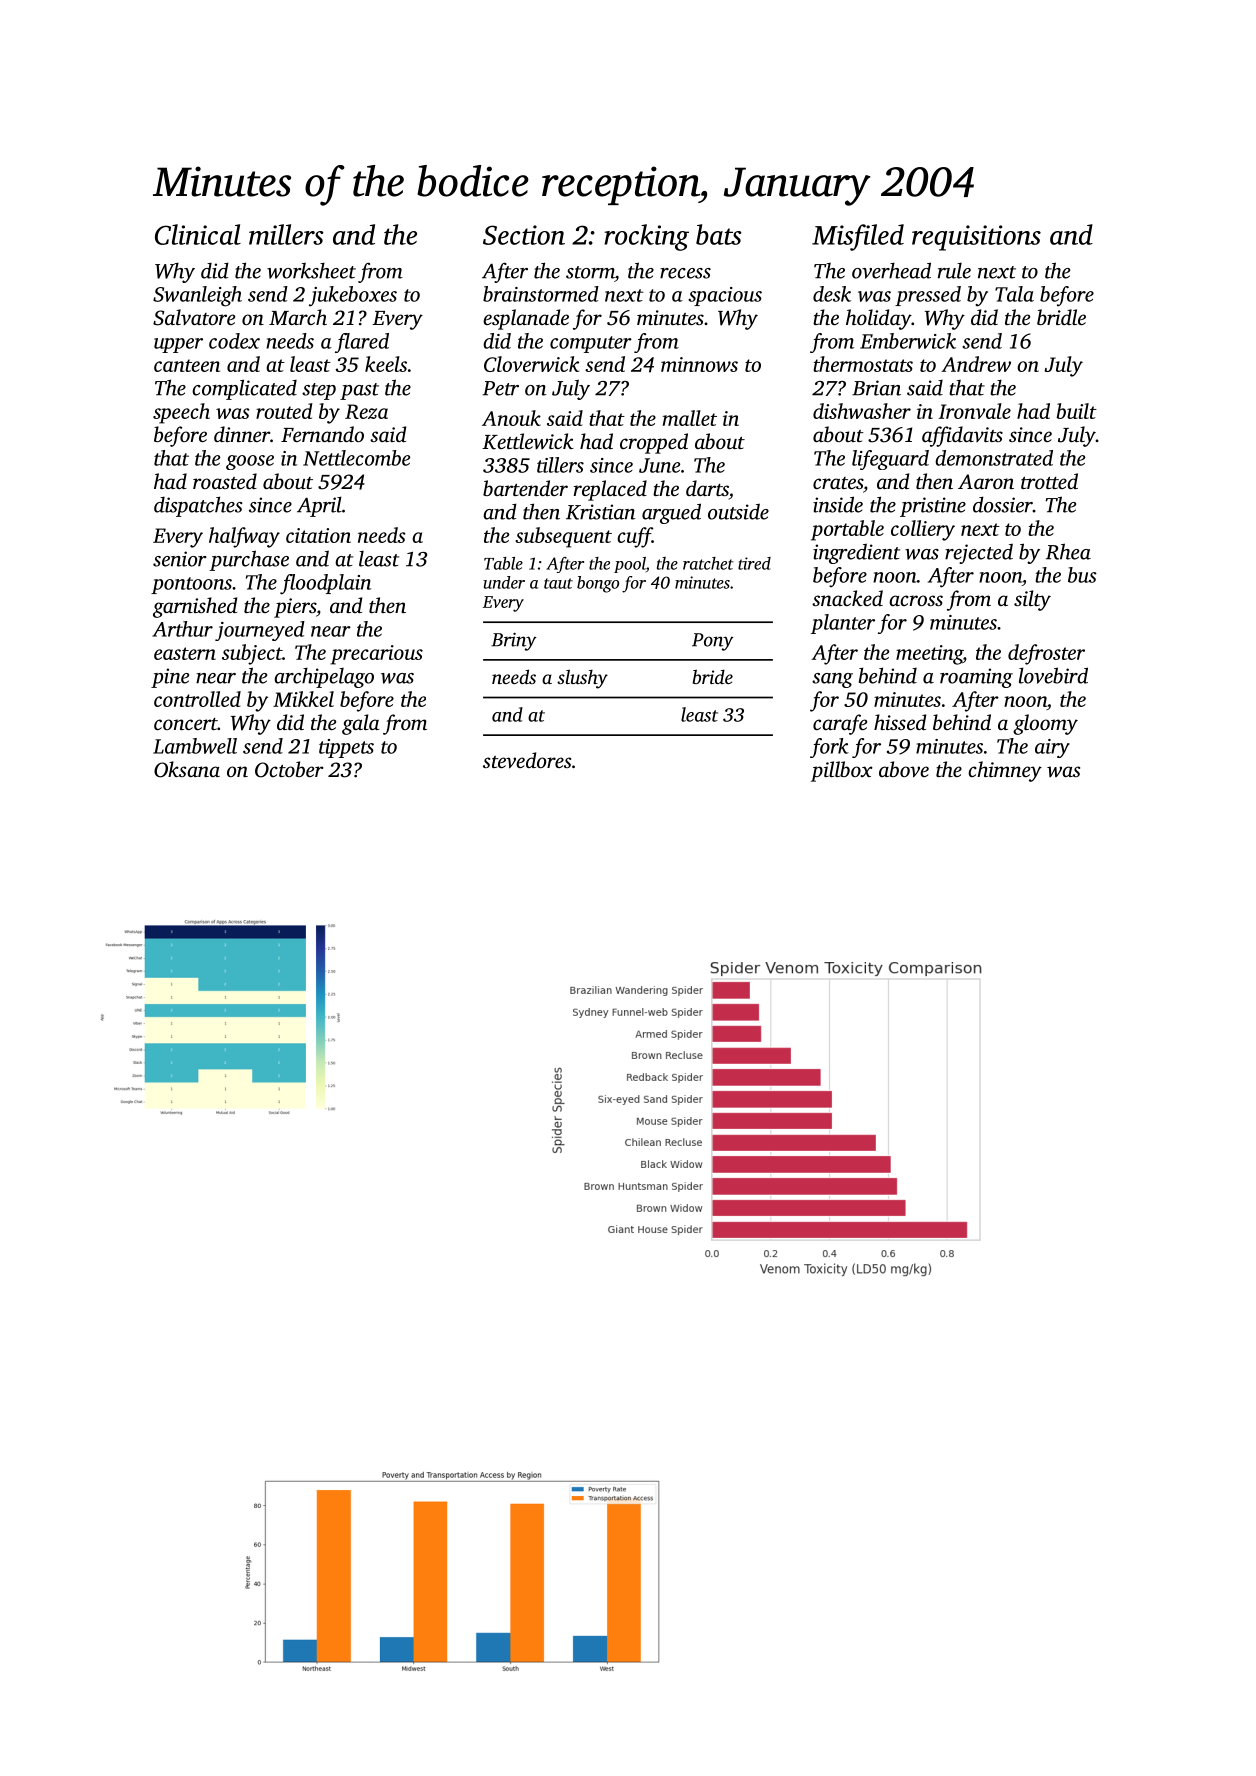 This screenshot has width=1256, height=1776. What do you see at coordinates (186, 724) in the screenshot?
I see `concert` at bounding box center [186, 724].
